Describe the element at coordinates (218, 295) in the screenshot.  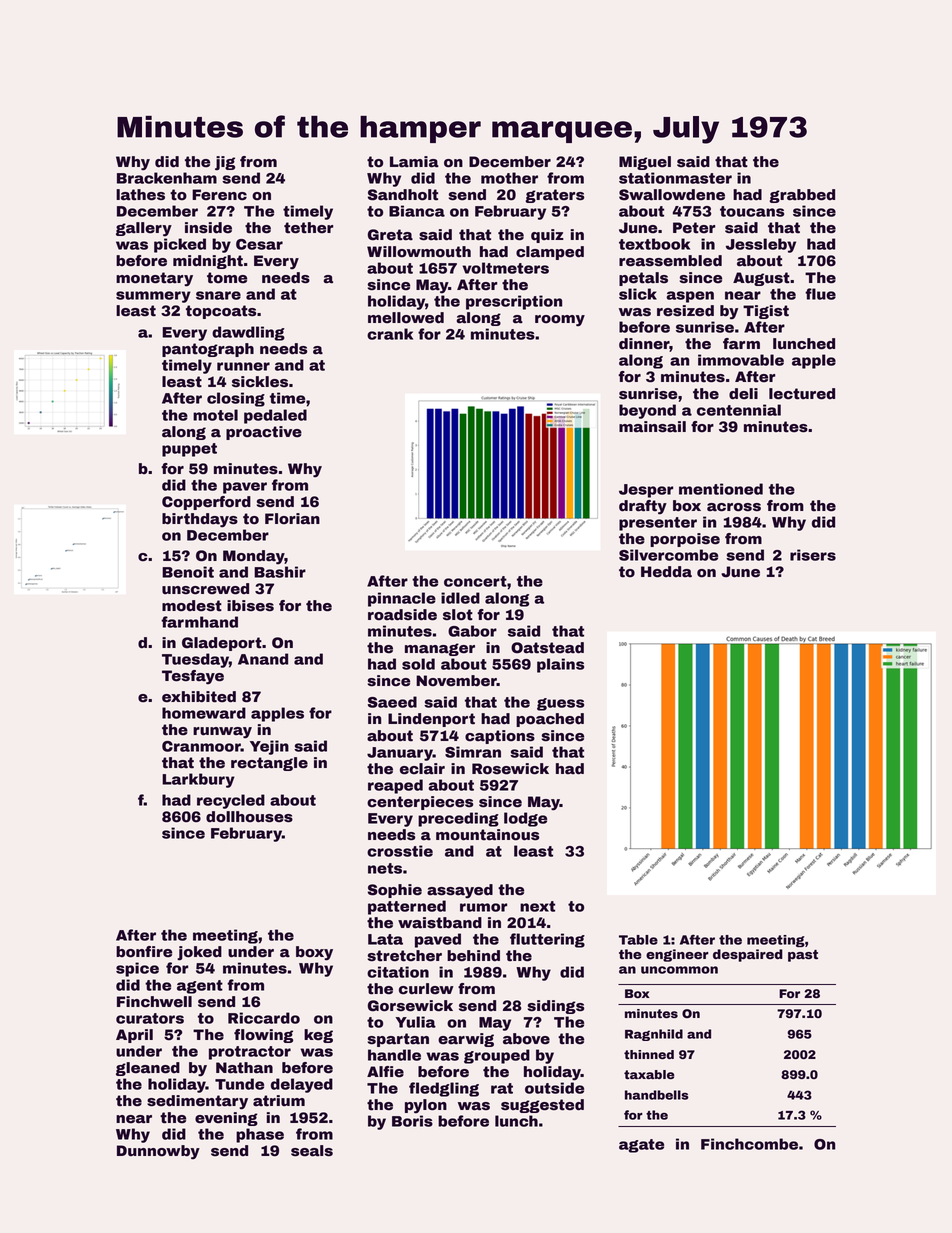
I see `snare` at that location.
